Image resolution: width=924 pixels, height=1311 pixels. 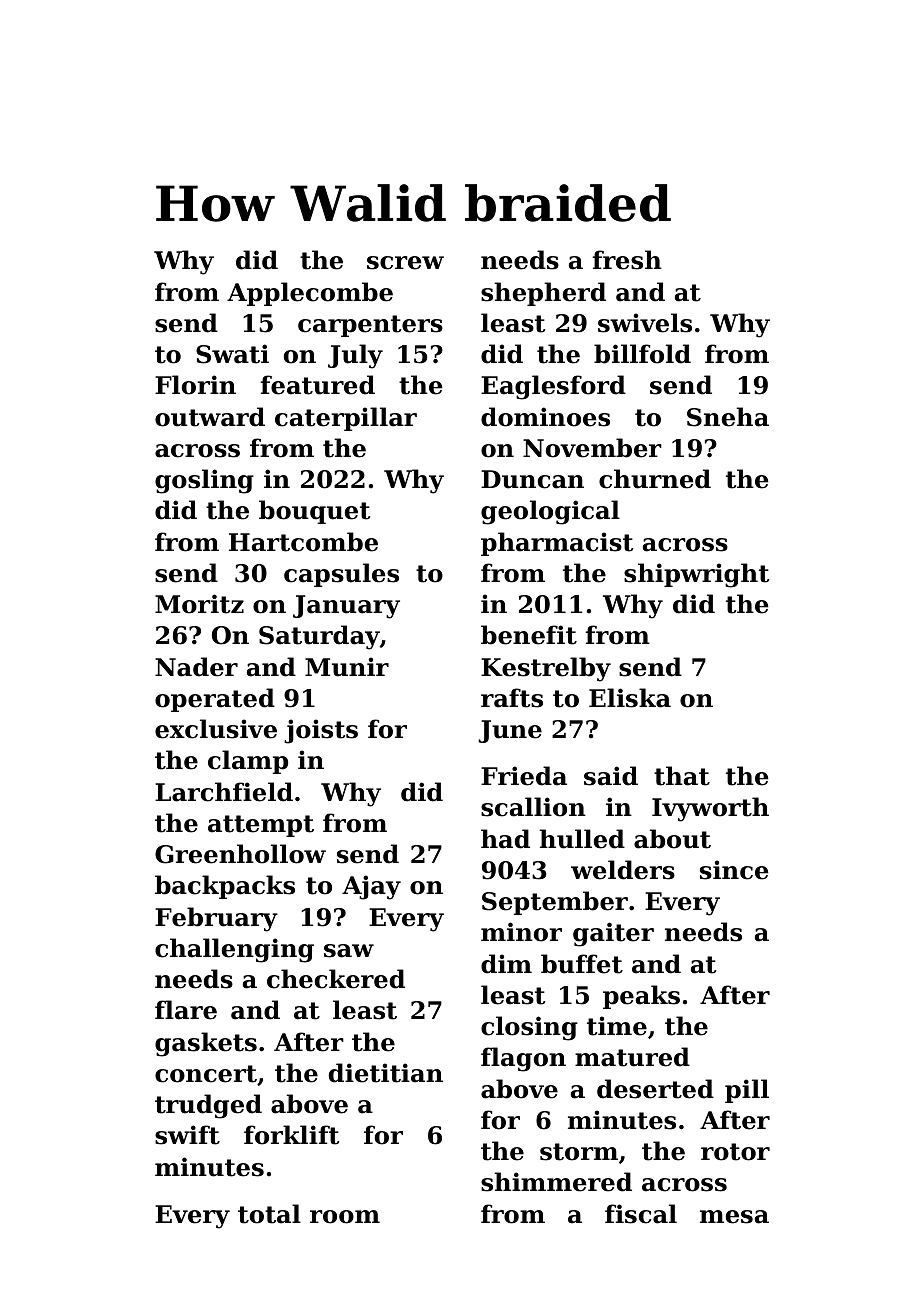 What do you see at coordinates (543, 294) in the screenshot?
I see `shepherd` at bounding box center [543, 294].
